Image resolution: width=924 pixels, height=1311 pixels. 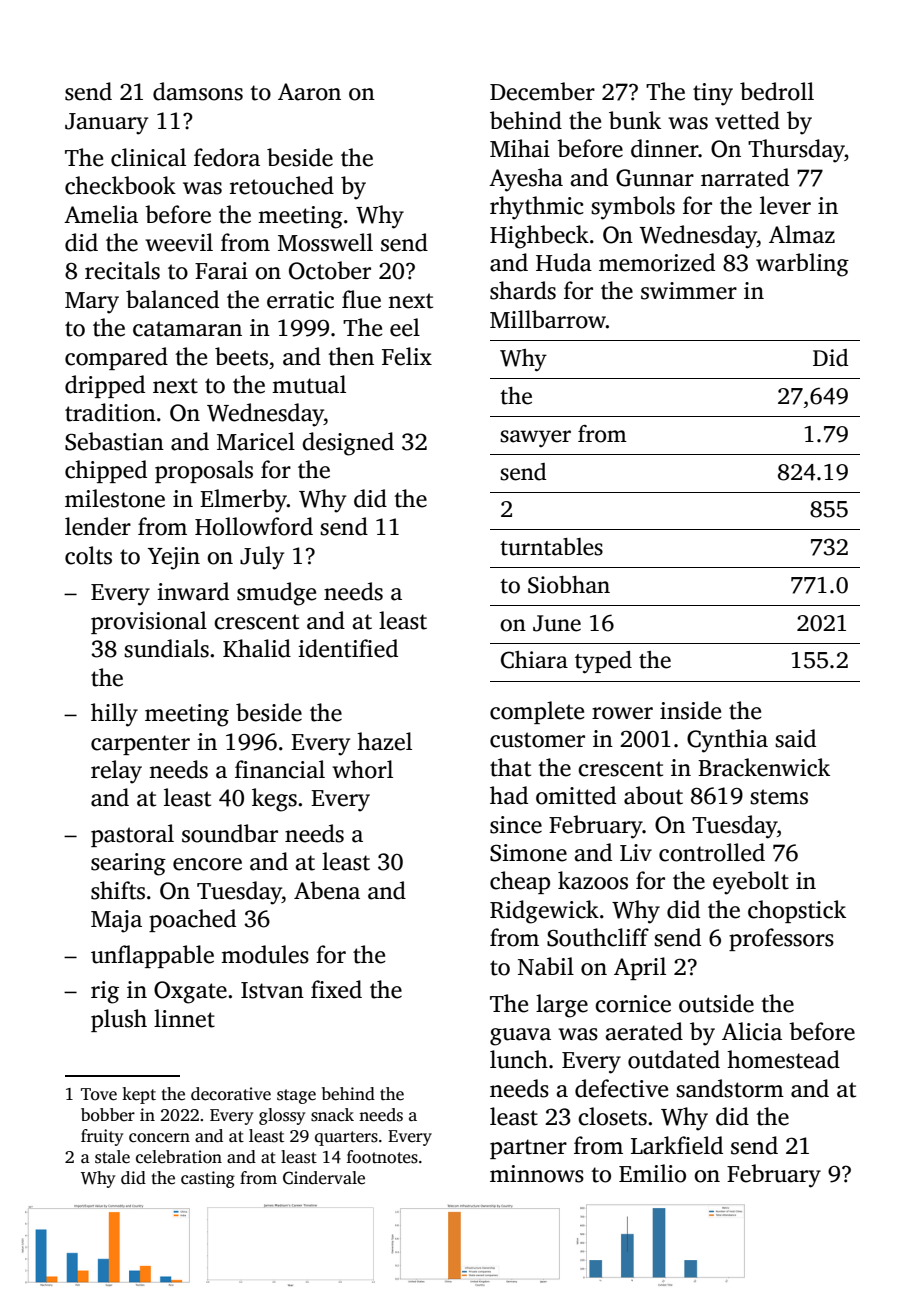 What do you see at coordinates (198, 91) in the screenshot?
I see `damsons` at bounding box center [198, 91].
